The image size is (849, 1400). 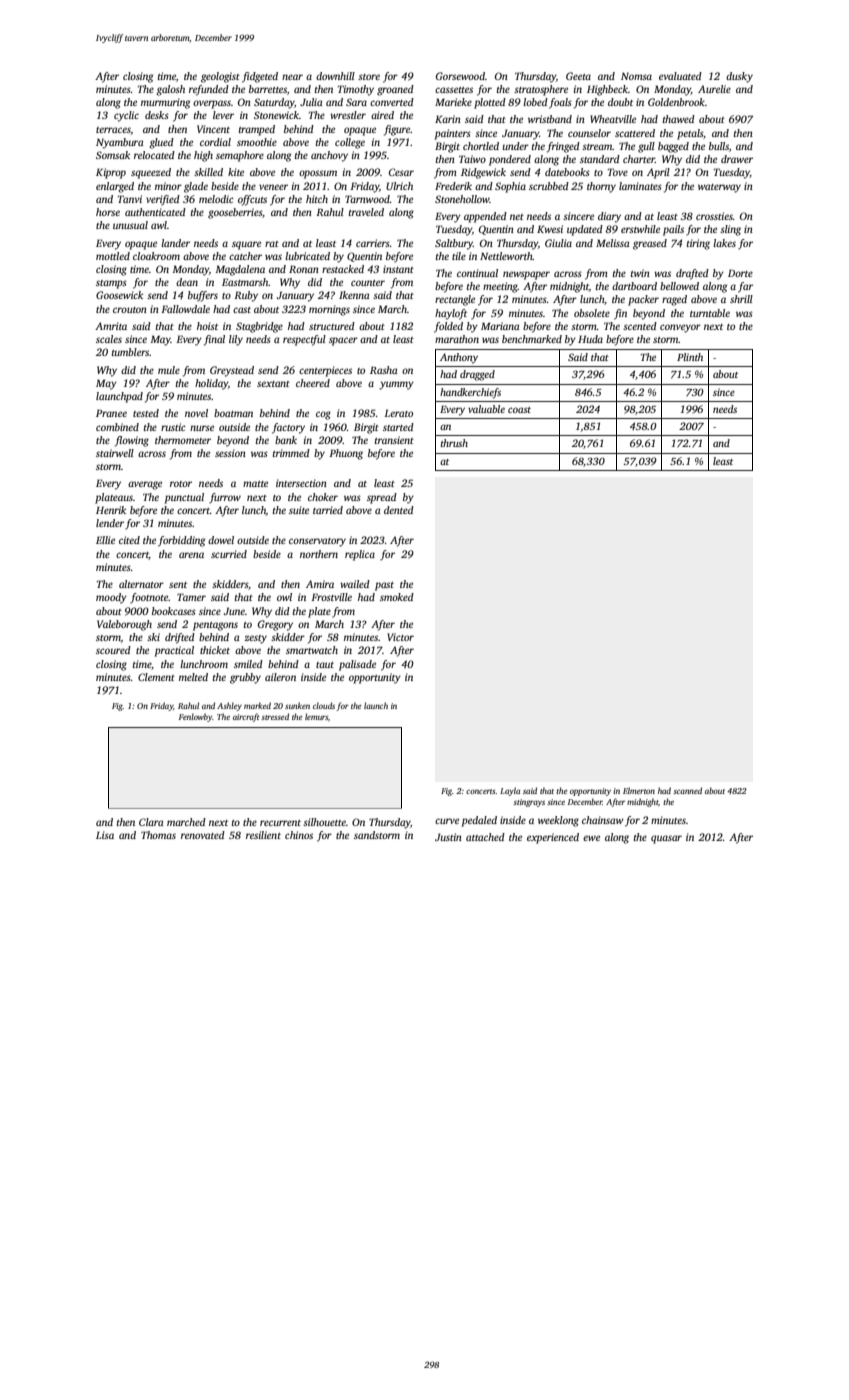 I want to click on downhill, so click(x=335, y=76).
